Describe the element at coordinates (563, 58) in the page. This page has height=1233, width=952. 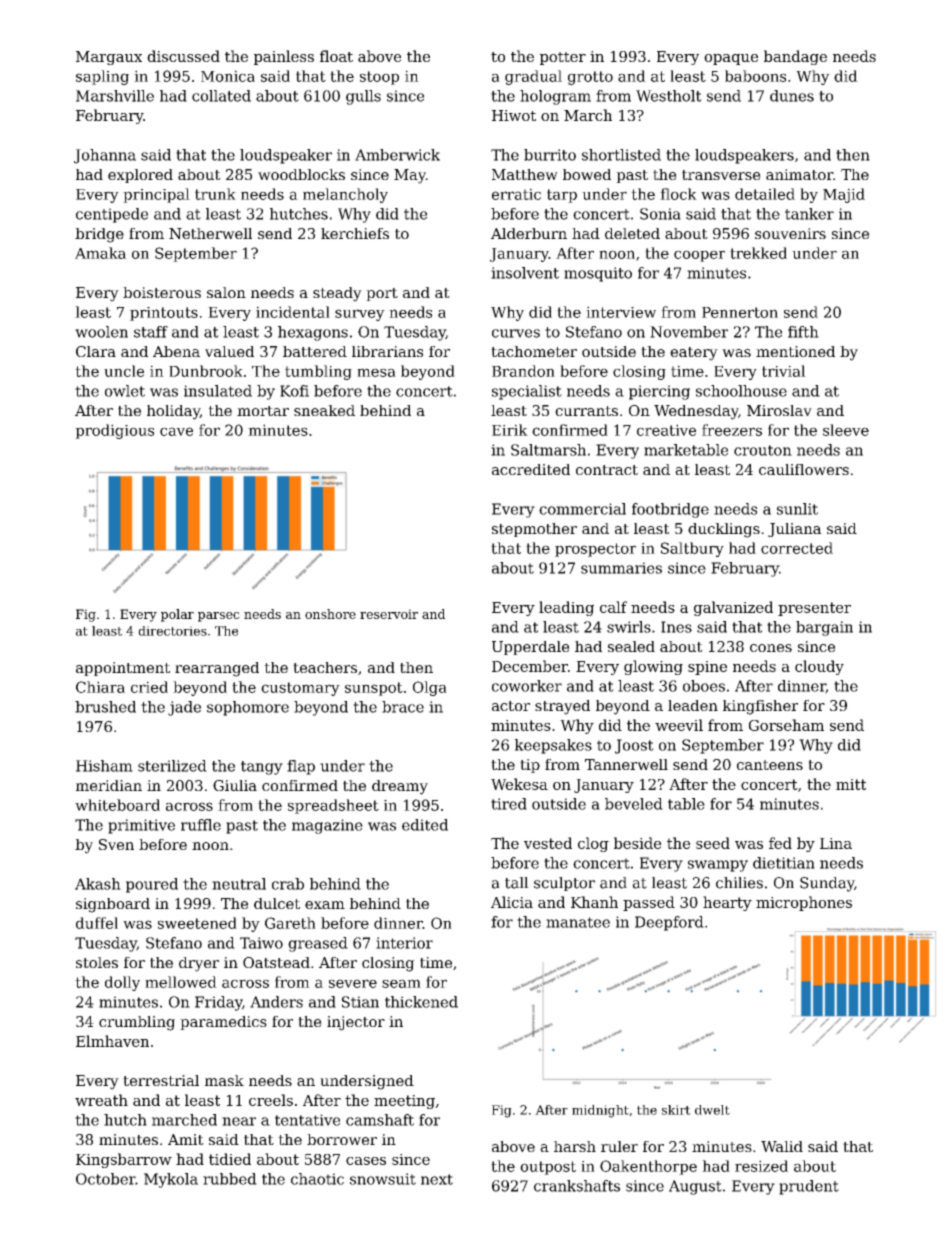
I see `potter` at that location.
